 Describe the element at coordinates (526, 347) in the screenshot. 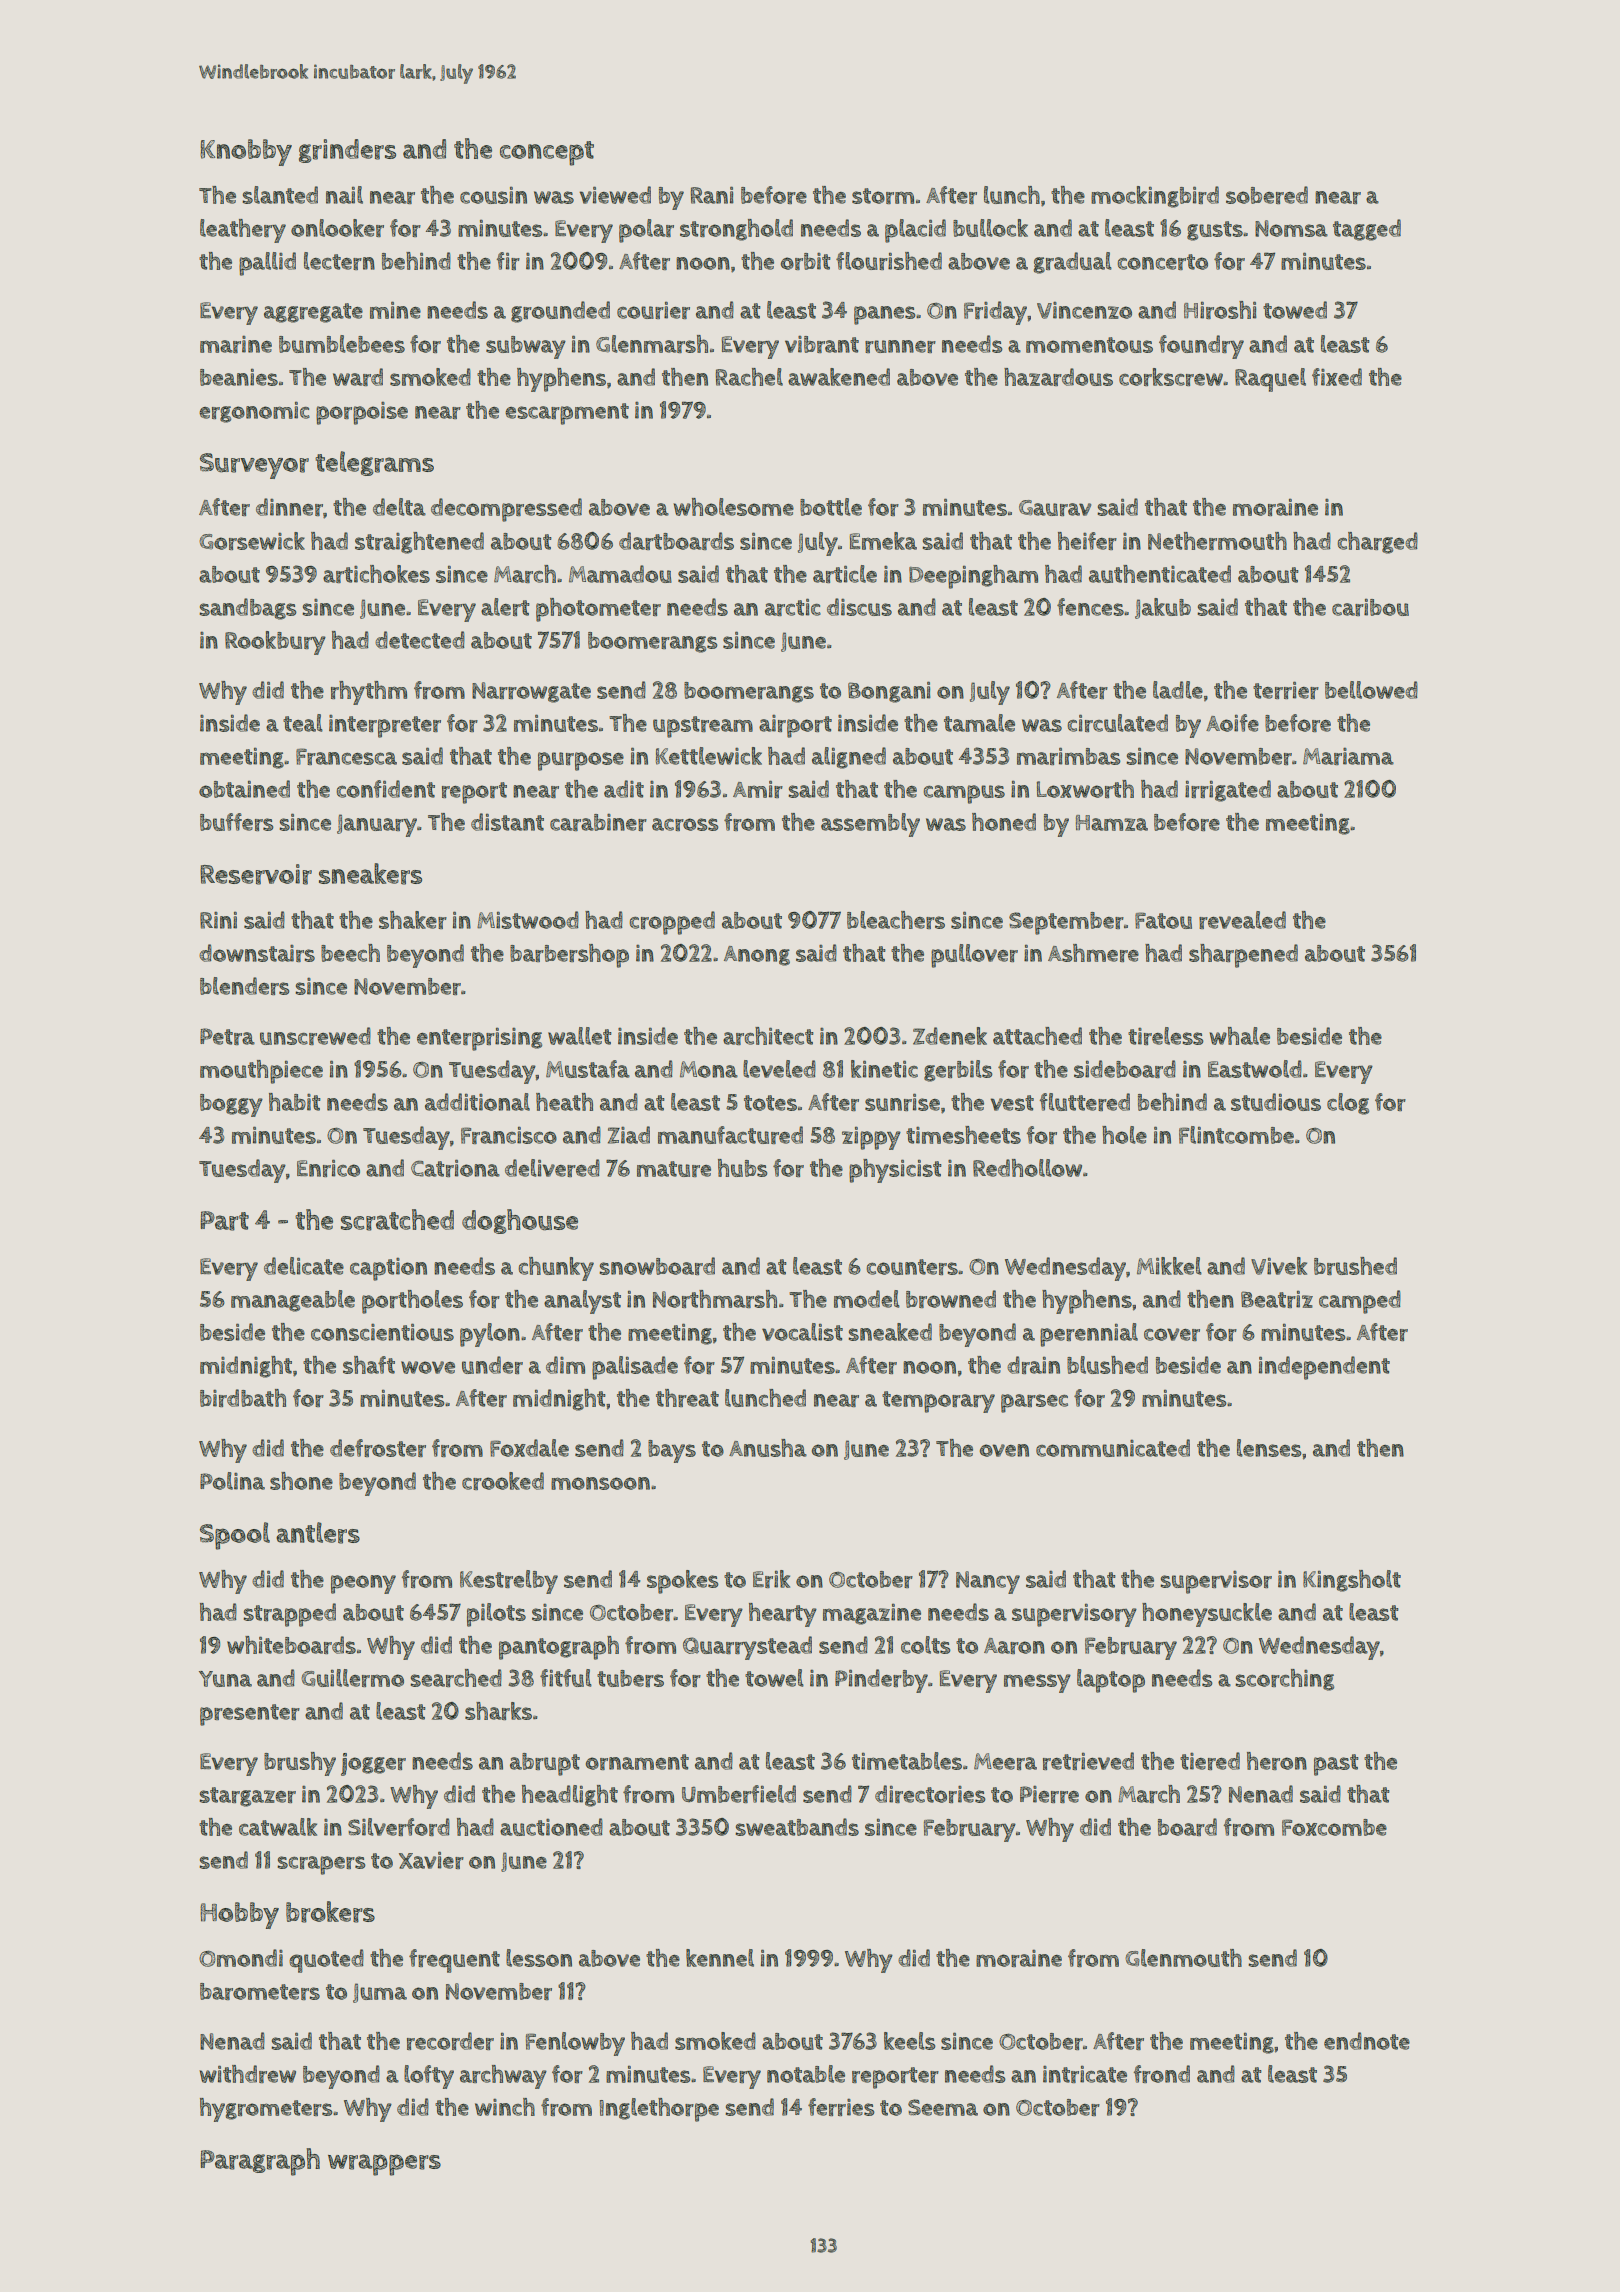

I see `subway` at that location.
